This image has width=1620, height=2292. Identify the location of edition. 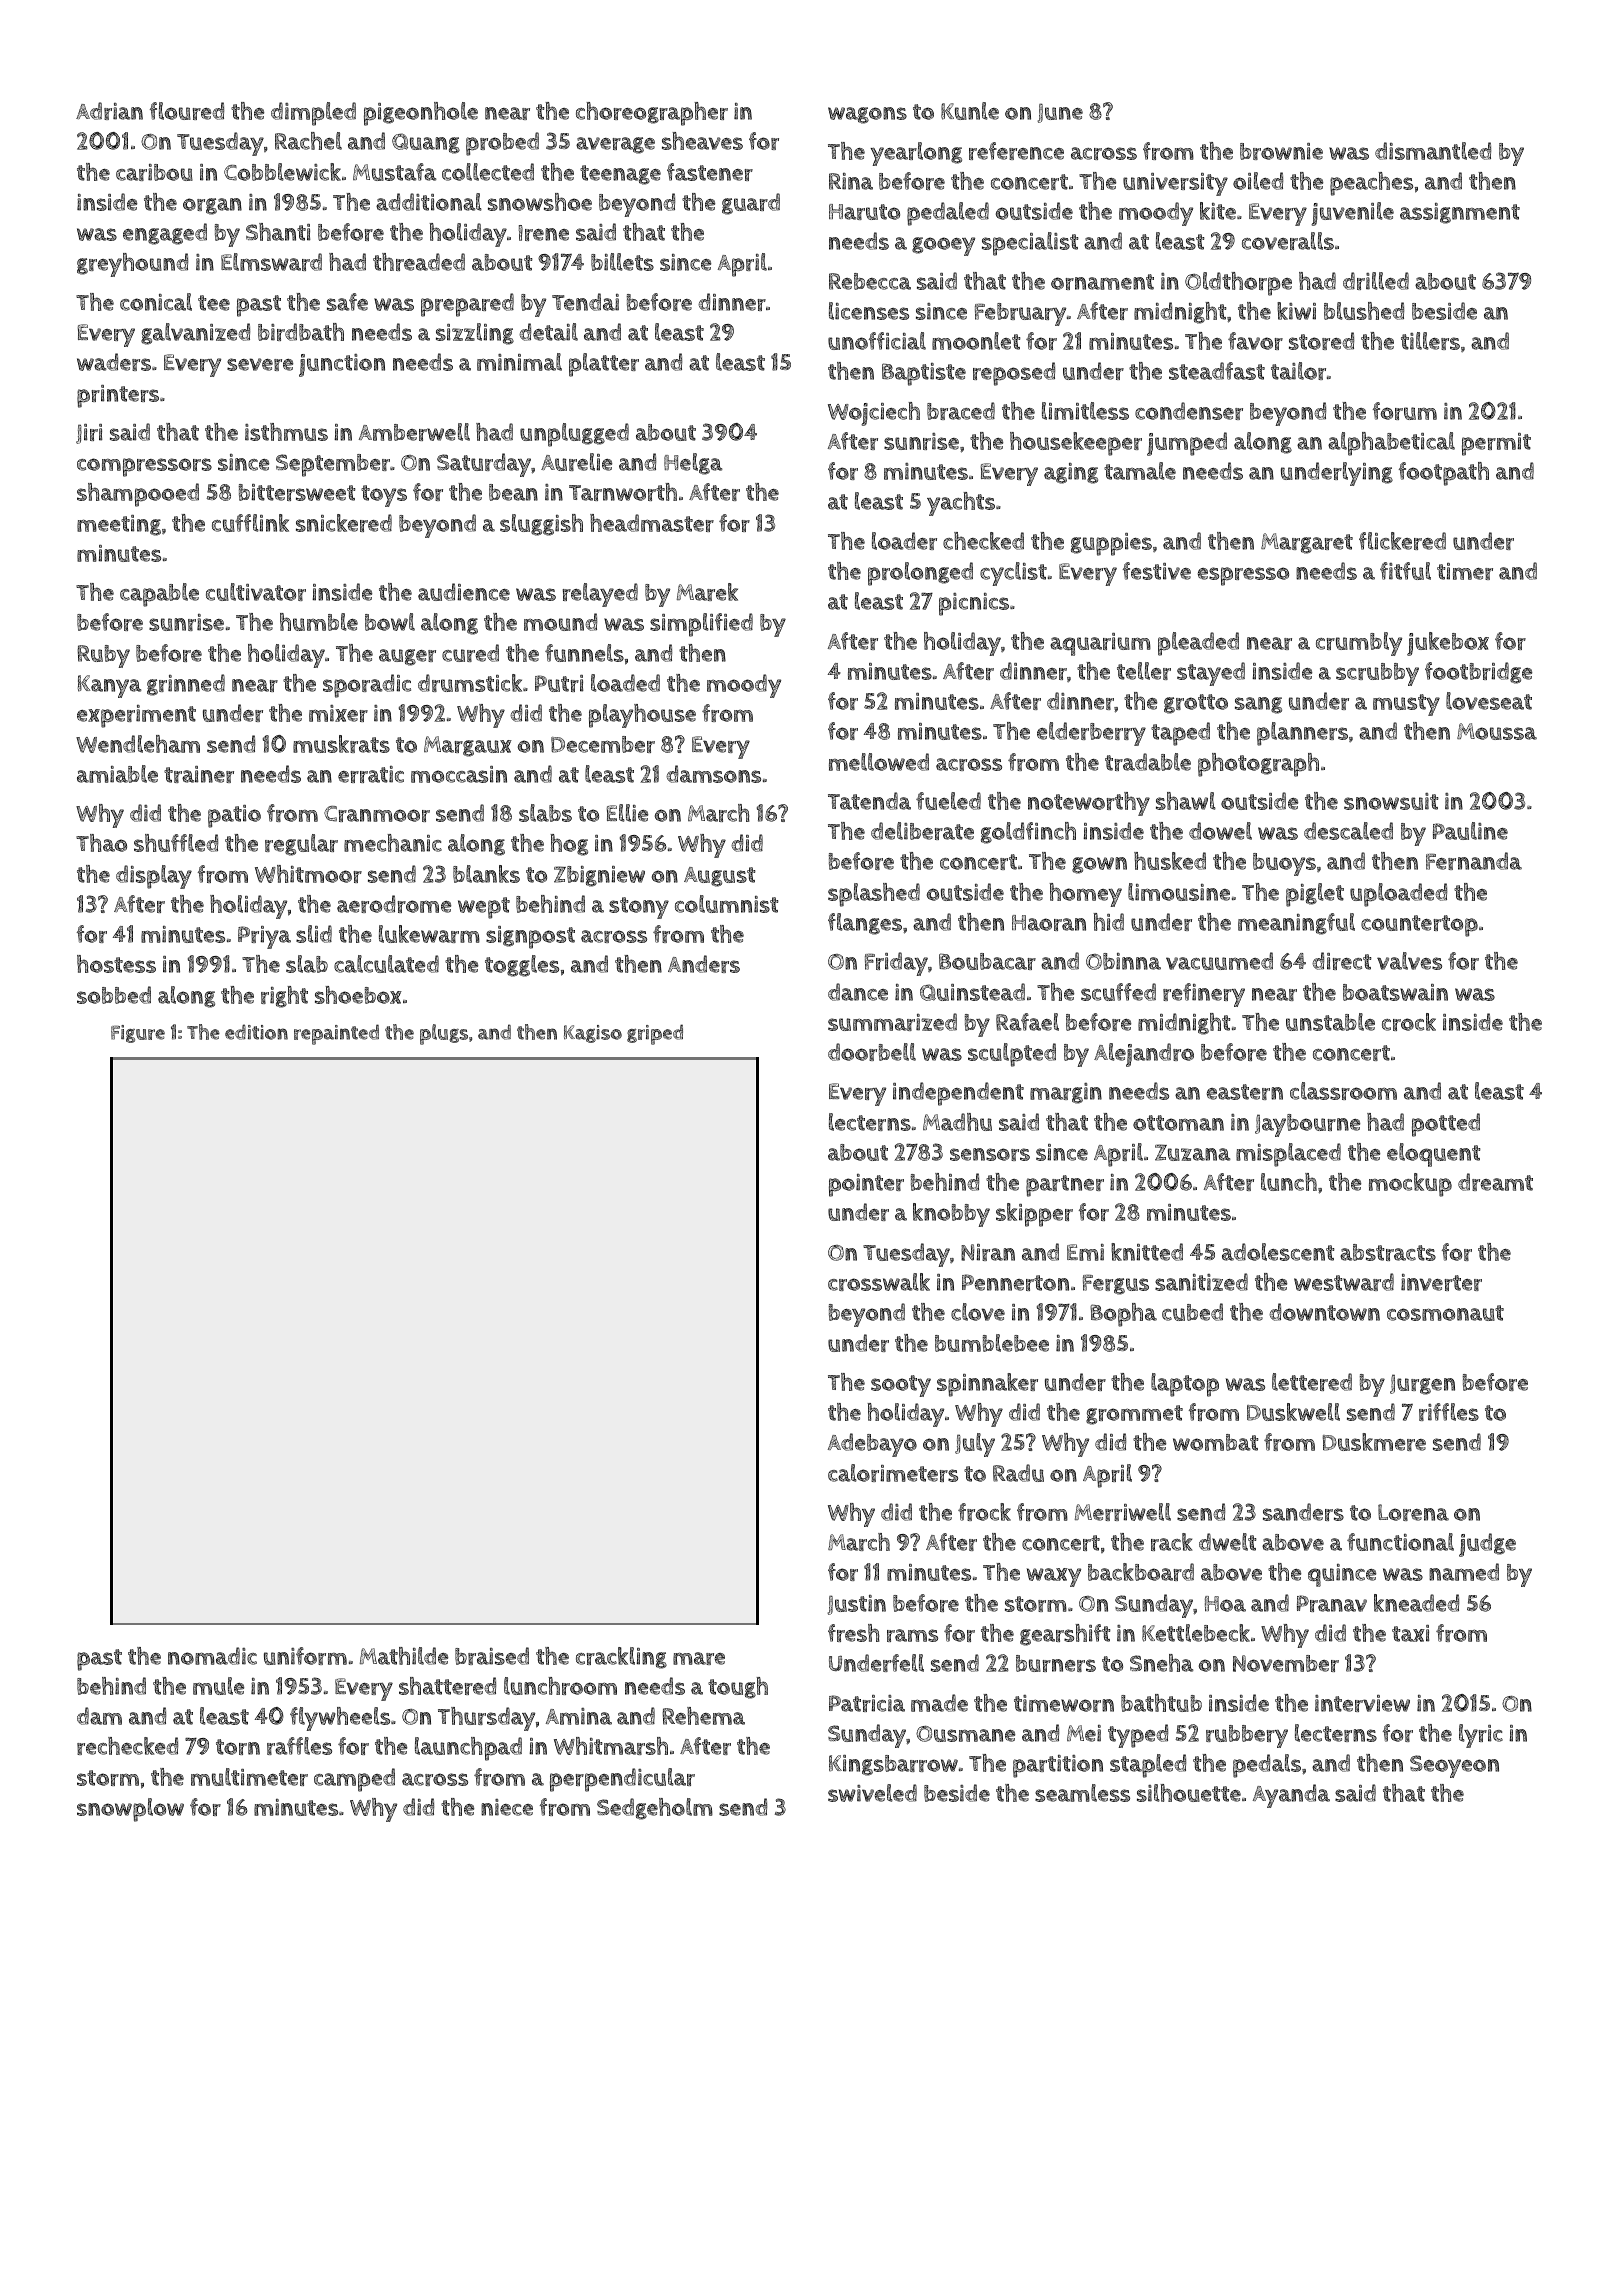
(256, 1032).
